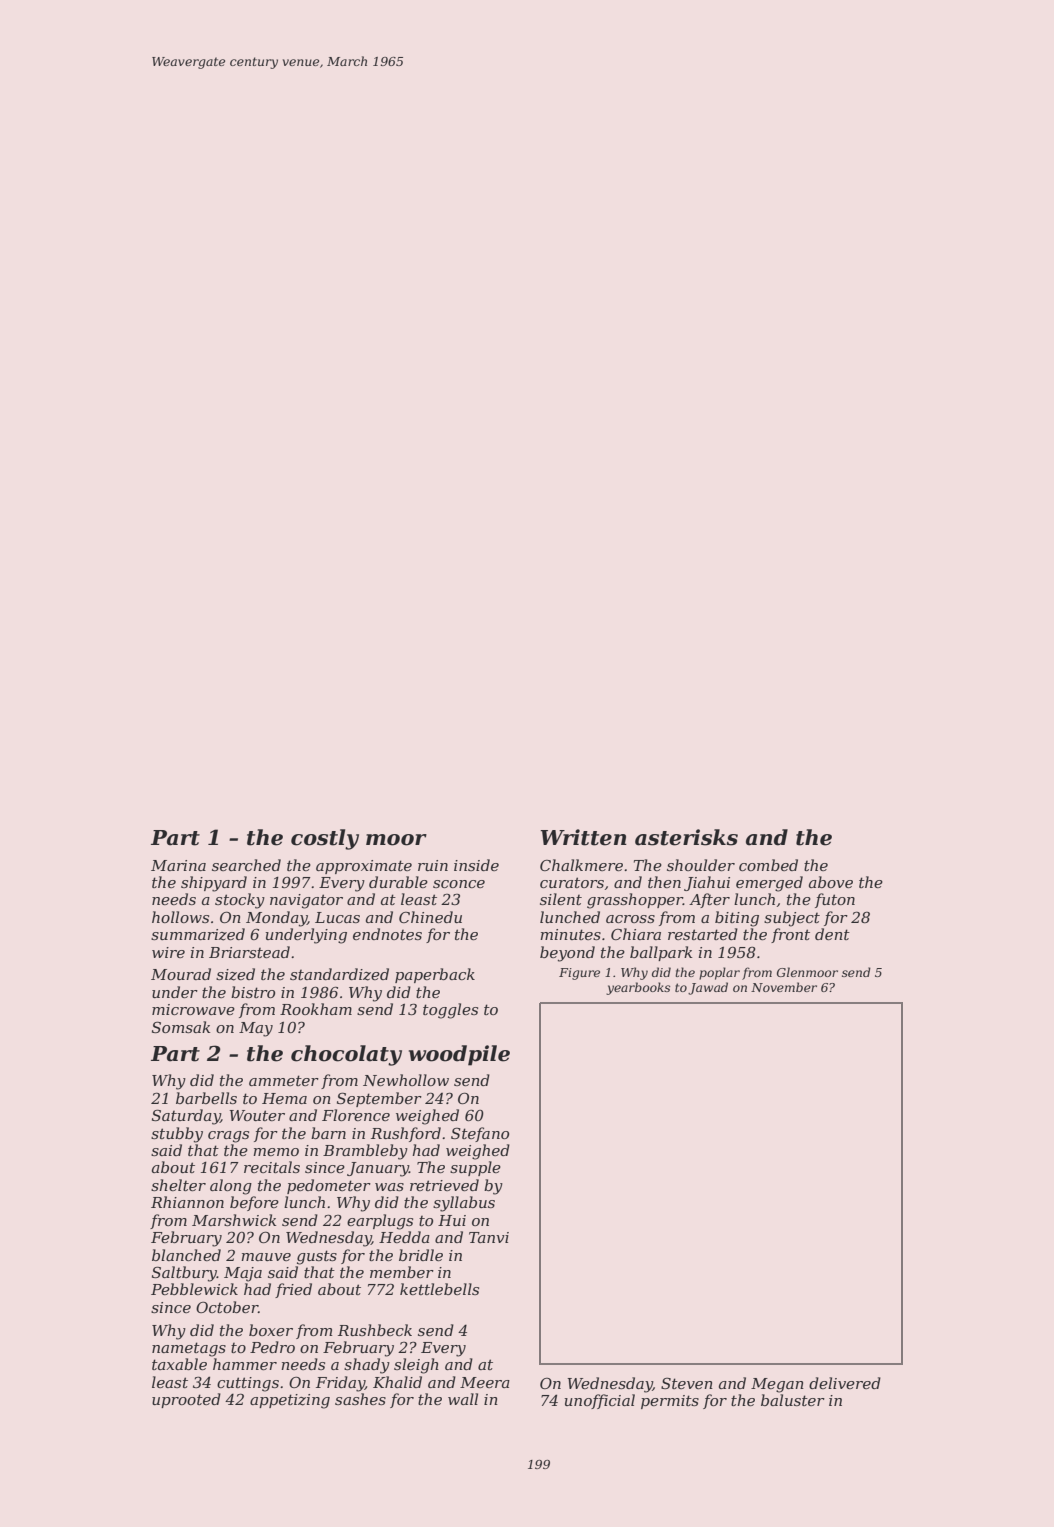 The height and width of the document is (1527, 1054). Describe the element at coordinates (583, 837) in the document. I see `Written` at that location.
